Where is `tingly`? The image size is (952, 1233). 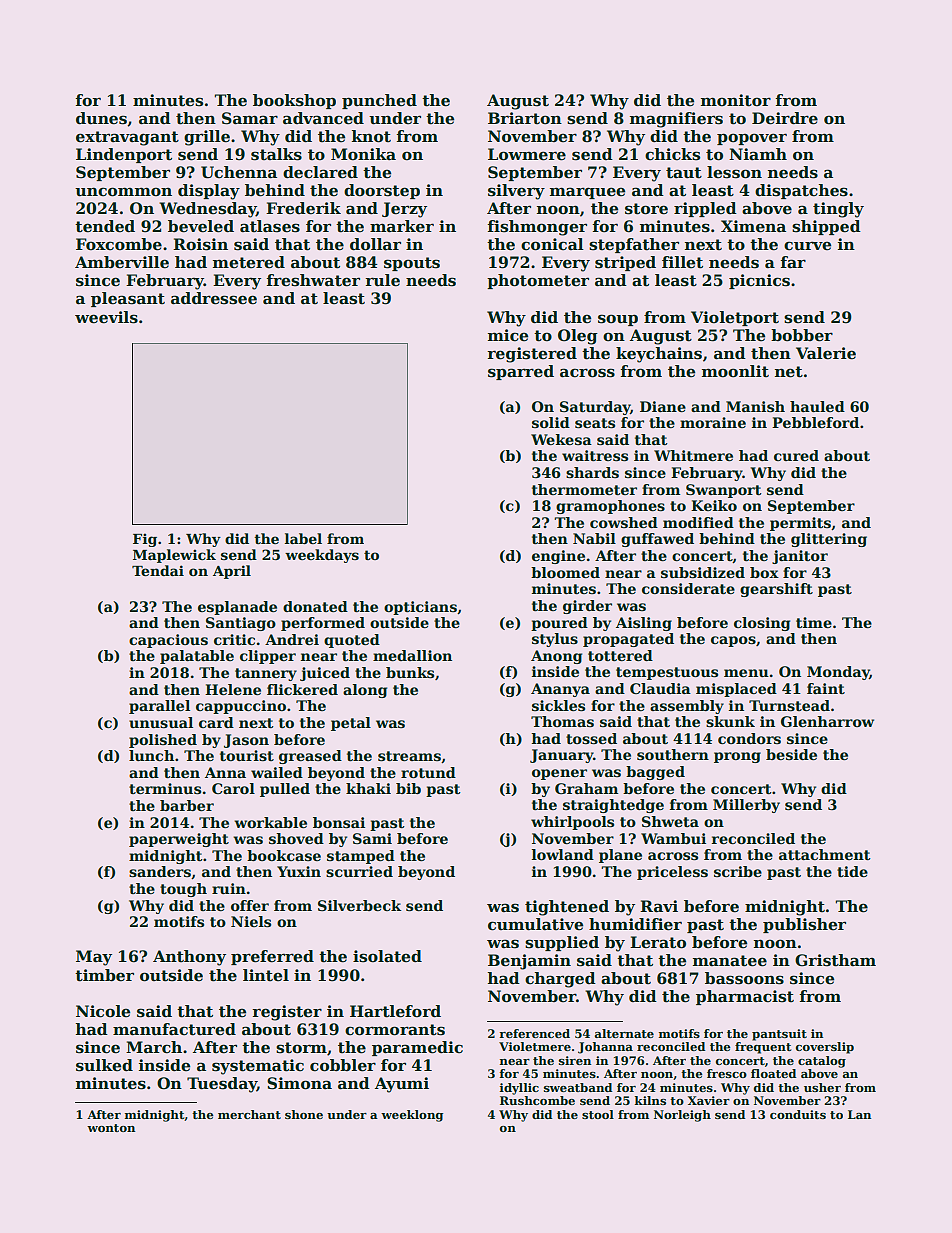
tingly is located at coordinates (838, 210).
